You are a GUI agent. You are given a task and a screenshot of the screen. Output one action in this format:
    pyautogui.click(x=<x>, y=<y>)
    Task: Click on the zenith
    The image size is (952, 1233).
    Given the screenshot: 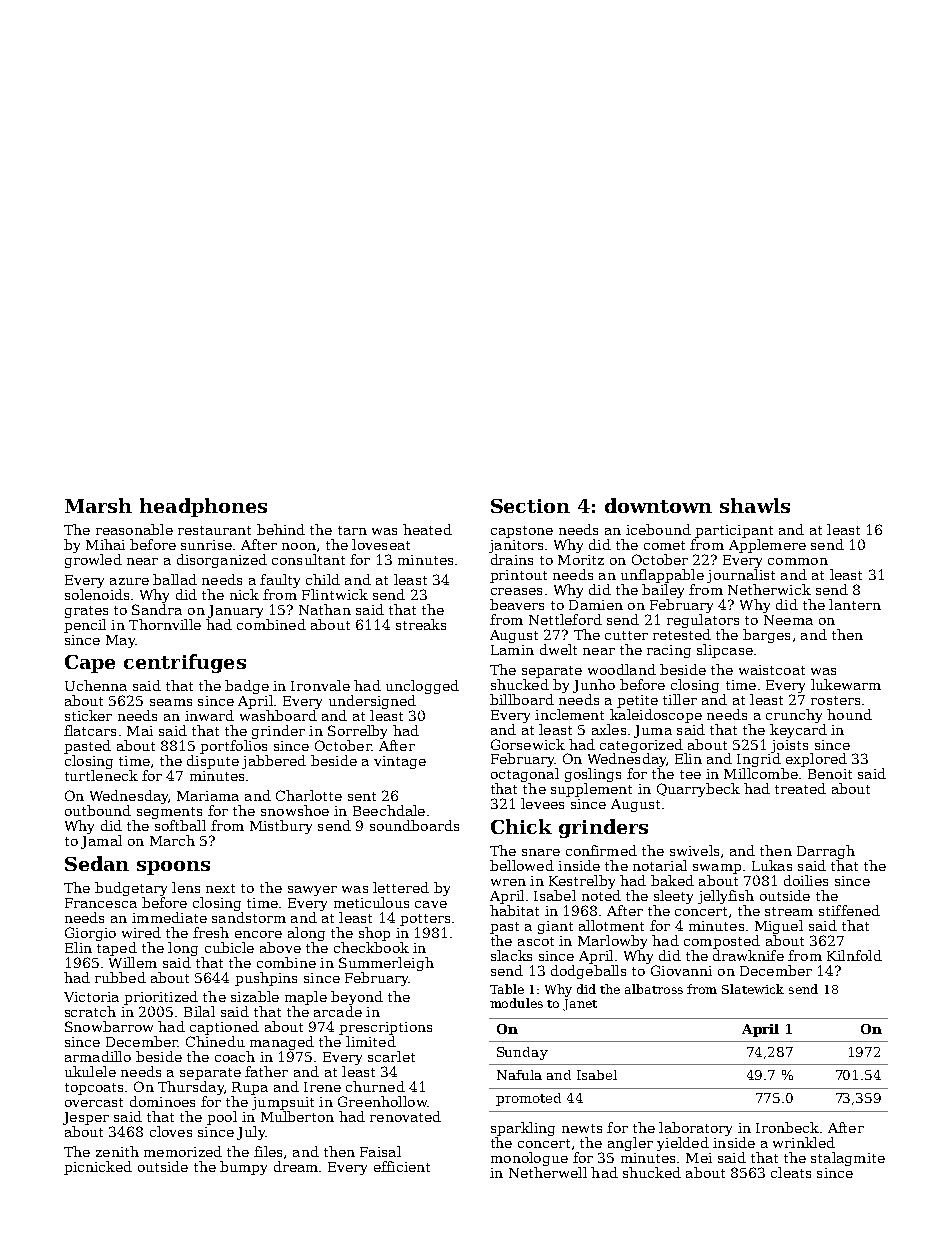 What is the action you would take?
    pyautogui.click(x=117, y=1151)
